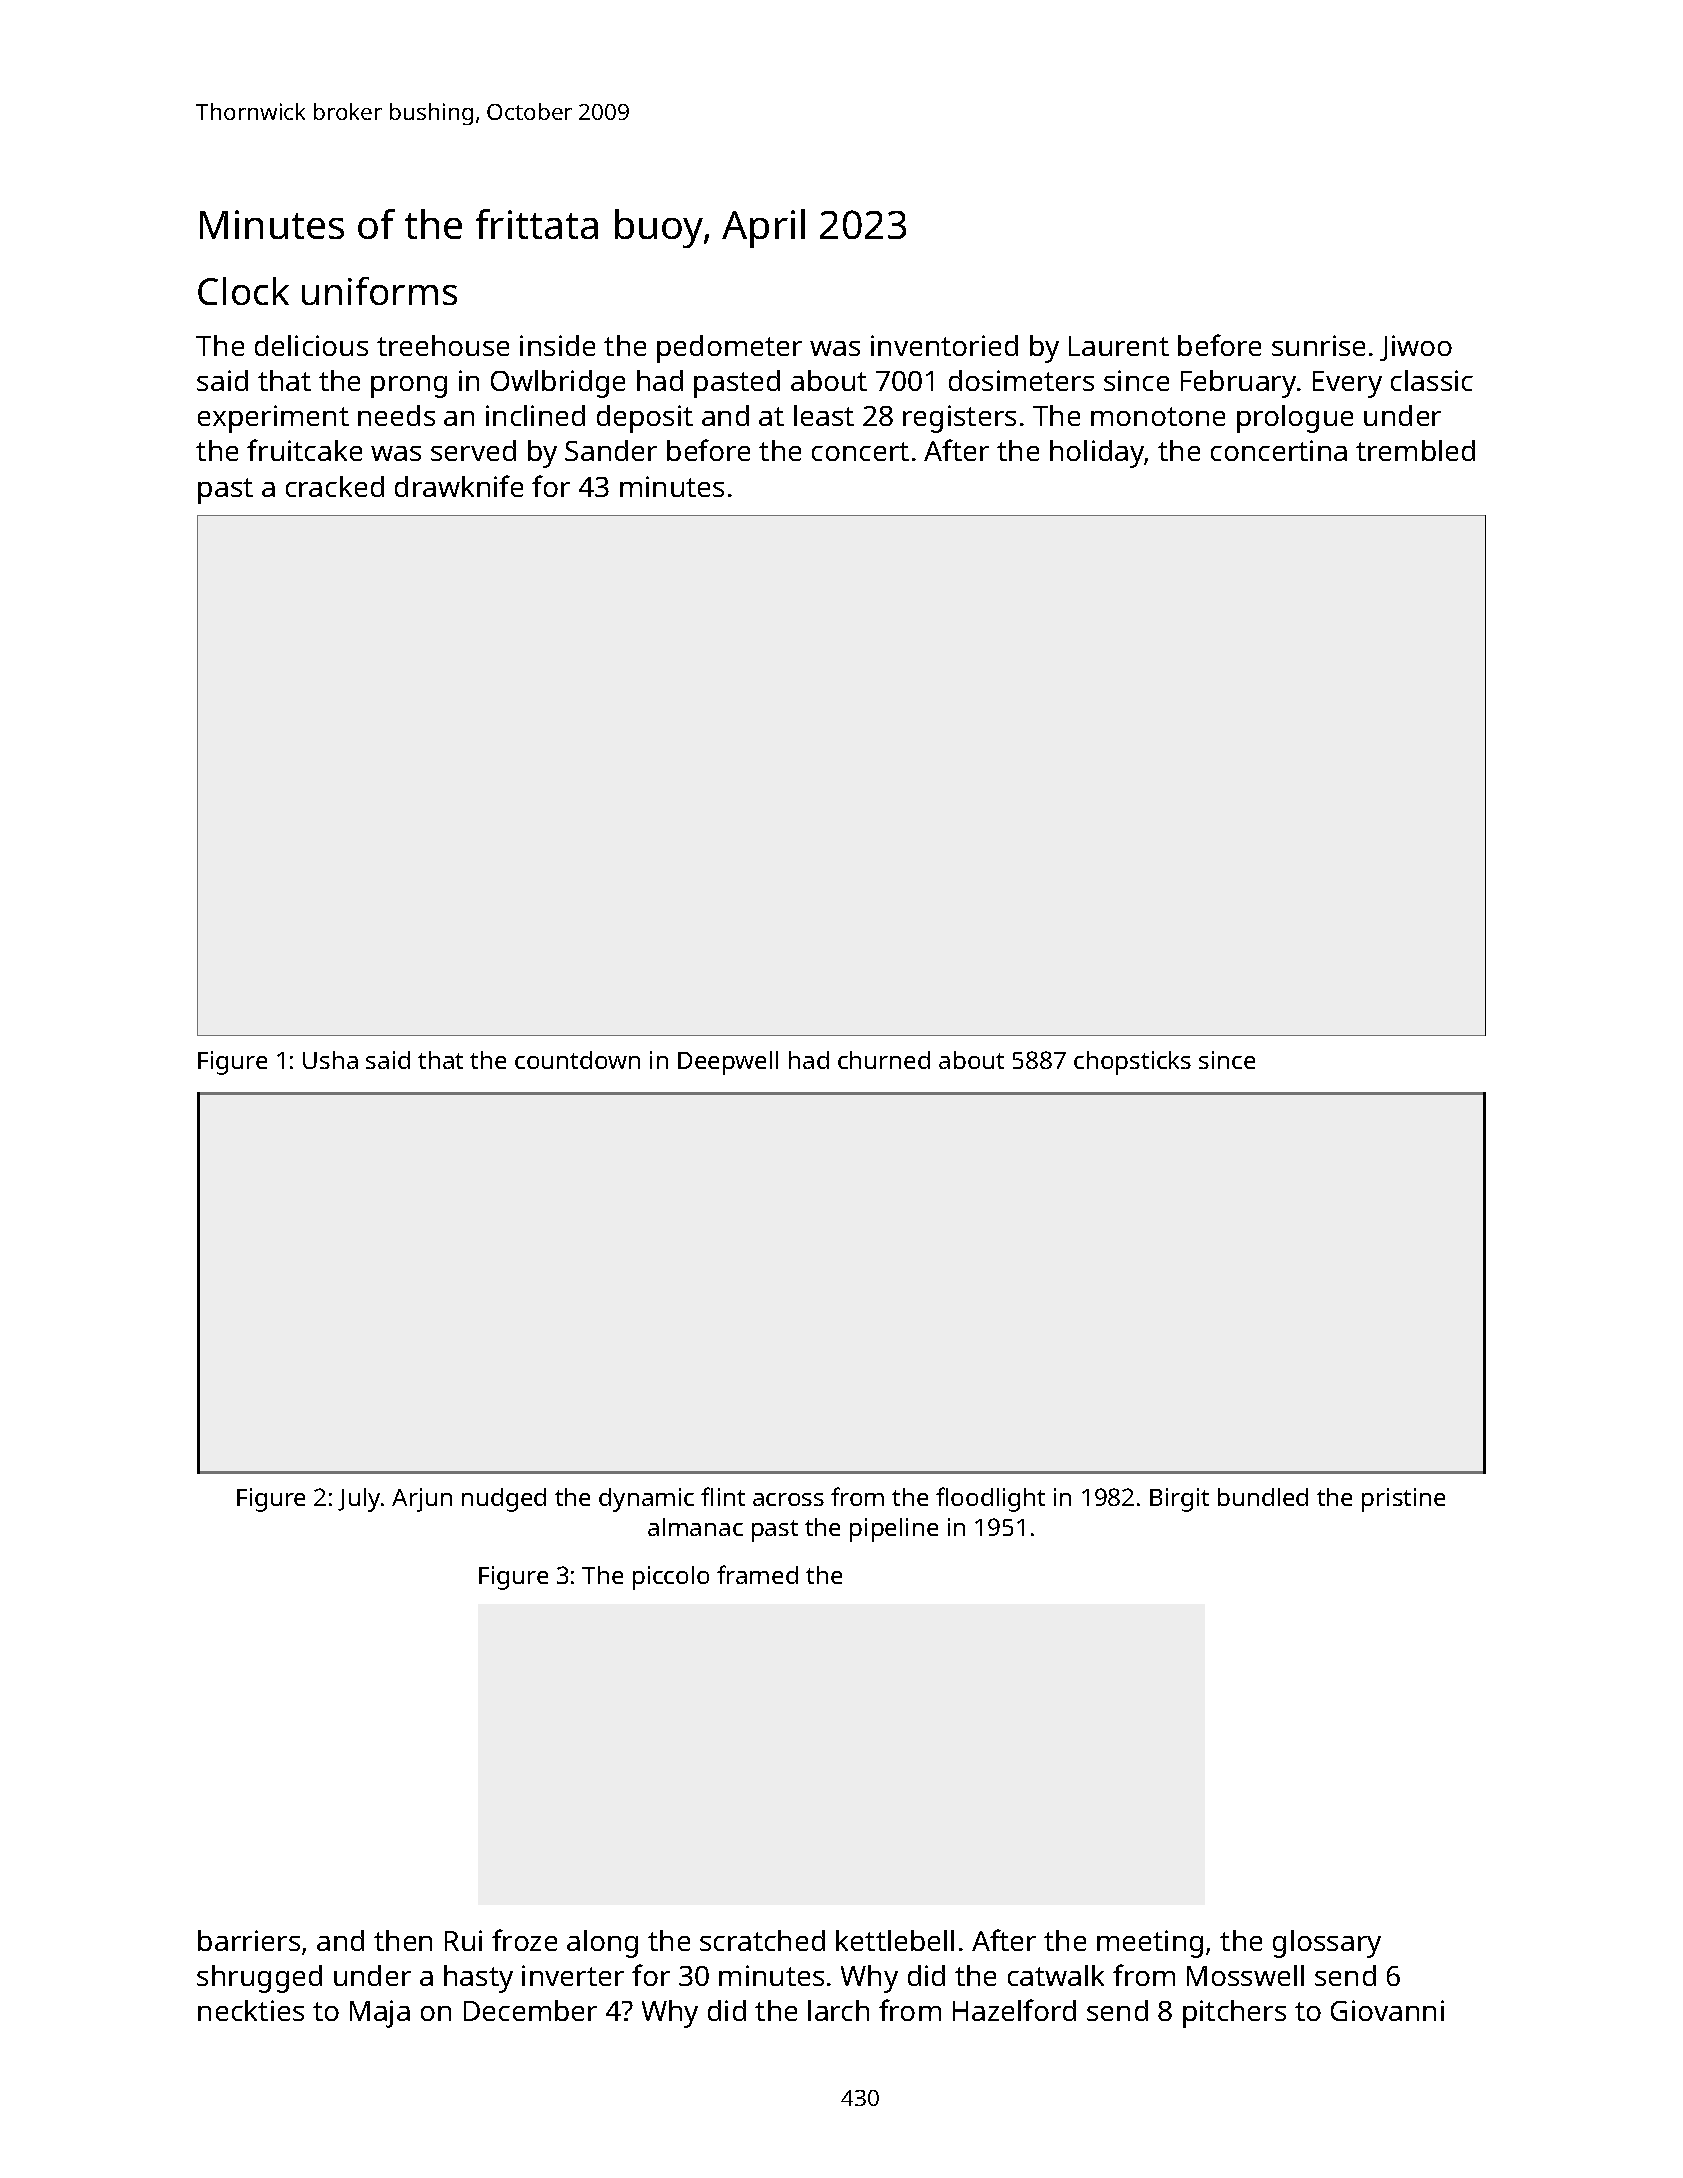  Describe the element at coordinates (884, 1060) in the image. I see `churned` at that location.
